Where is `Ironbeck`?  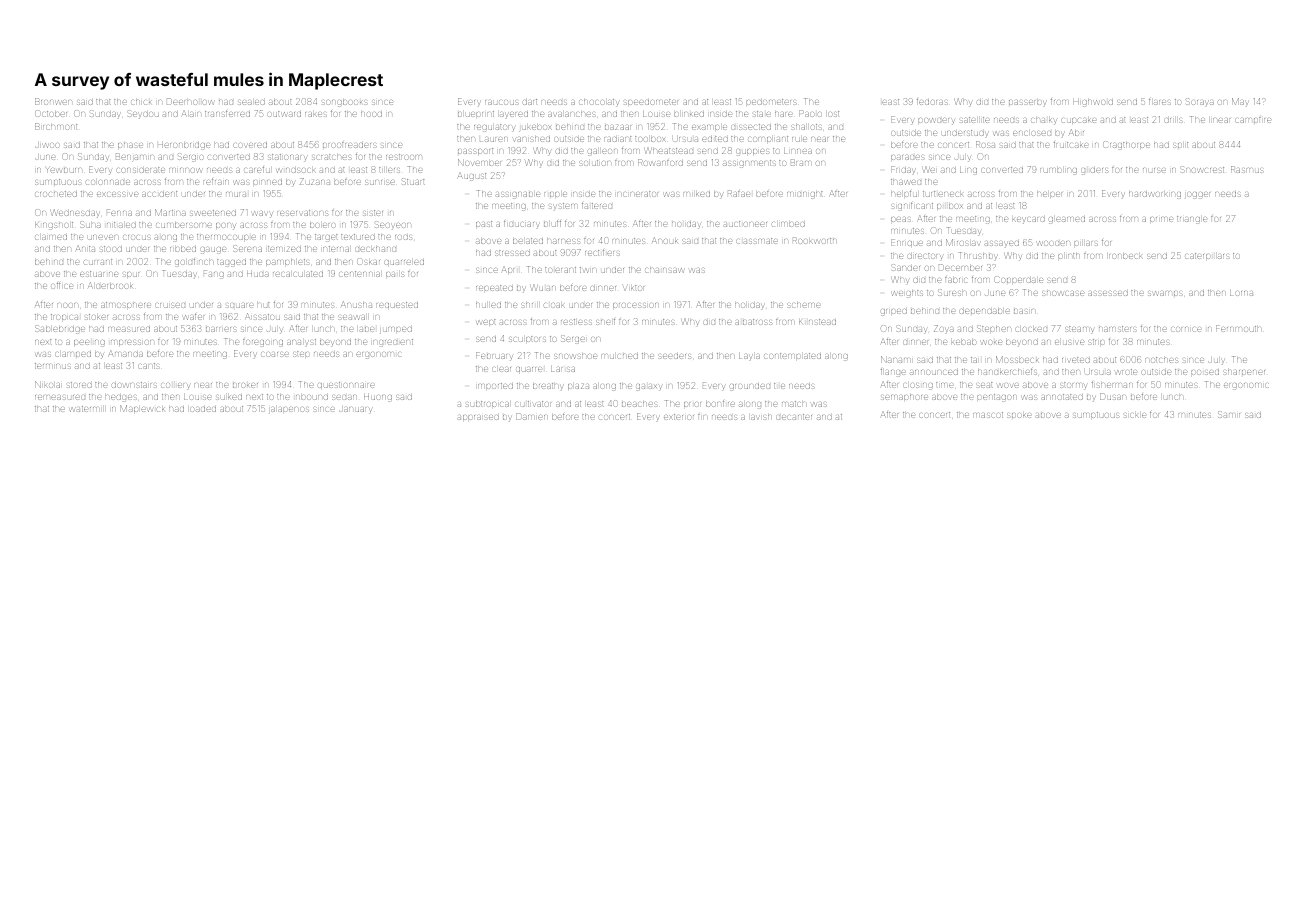
Ironbeck is located at coordinates (1126, 256).
